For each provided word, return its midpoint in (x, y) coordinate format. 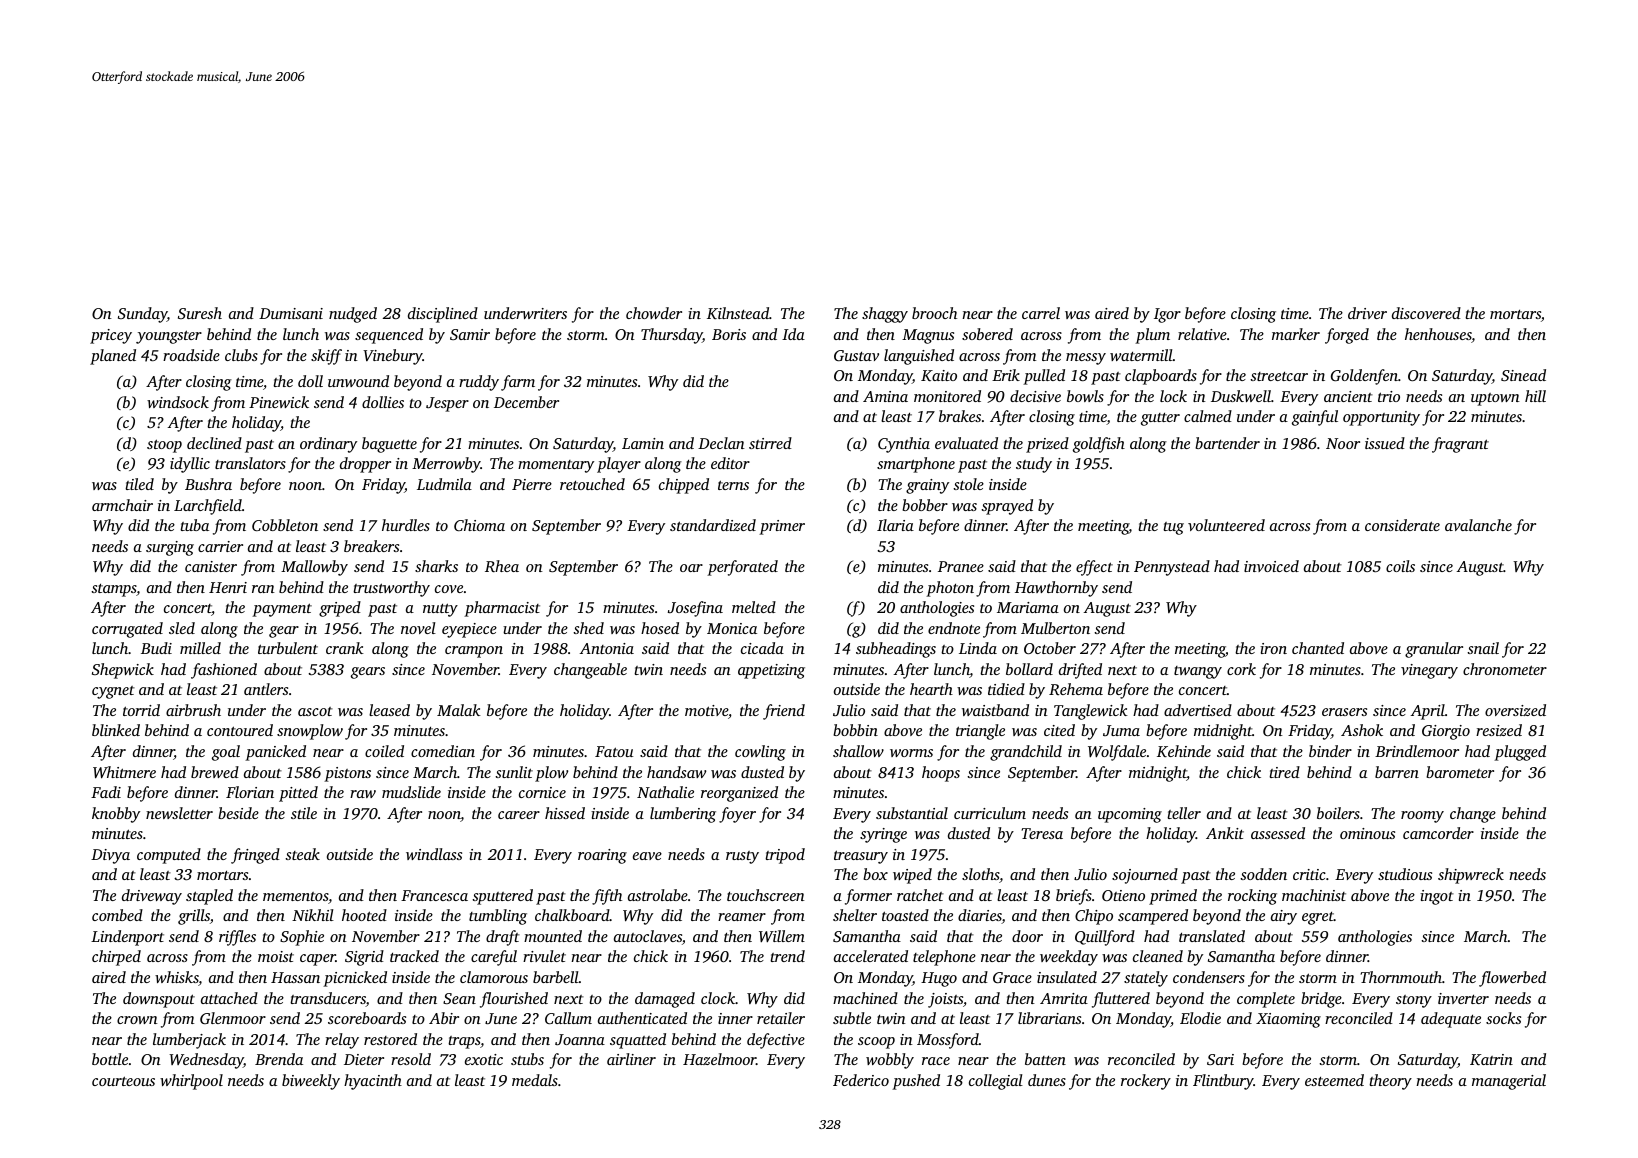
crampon (474, 652)
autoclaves (648, 936)
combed (117, 915)
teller (1184, 813)
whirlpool (191, 1082)
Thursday (672, 336)
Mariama (1028, 607)
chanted (1318, 648)
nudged (353, 315)
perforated (742, 568)
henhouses (1438, 335)
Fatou (614, 751)
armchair (122, 505)
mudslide (411, 792)
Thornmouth (1401, 977)
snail (1483, 648)
